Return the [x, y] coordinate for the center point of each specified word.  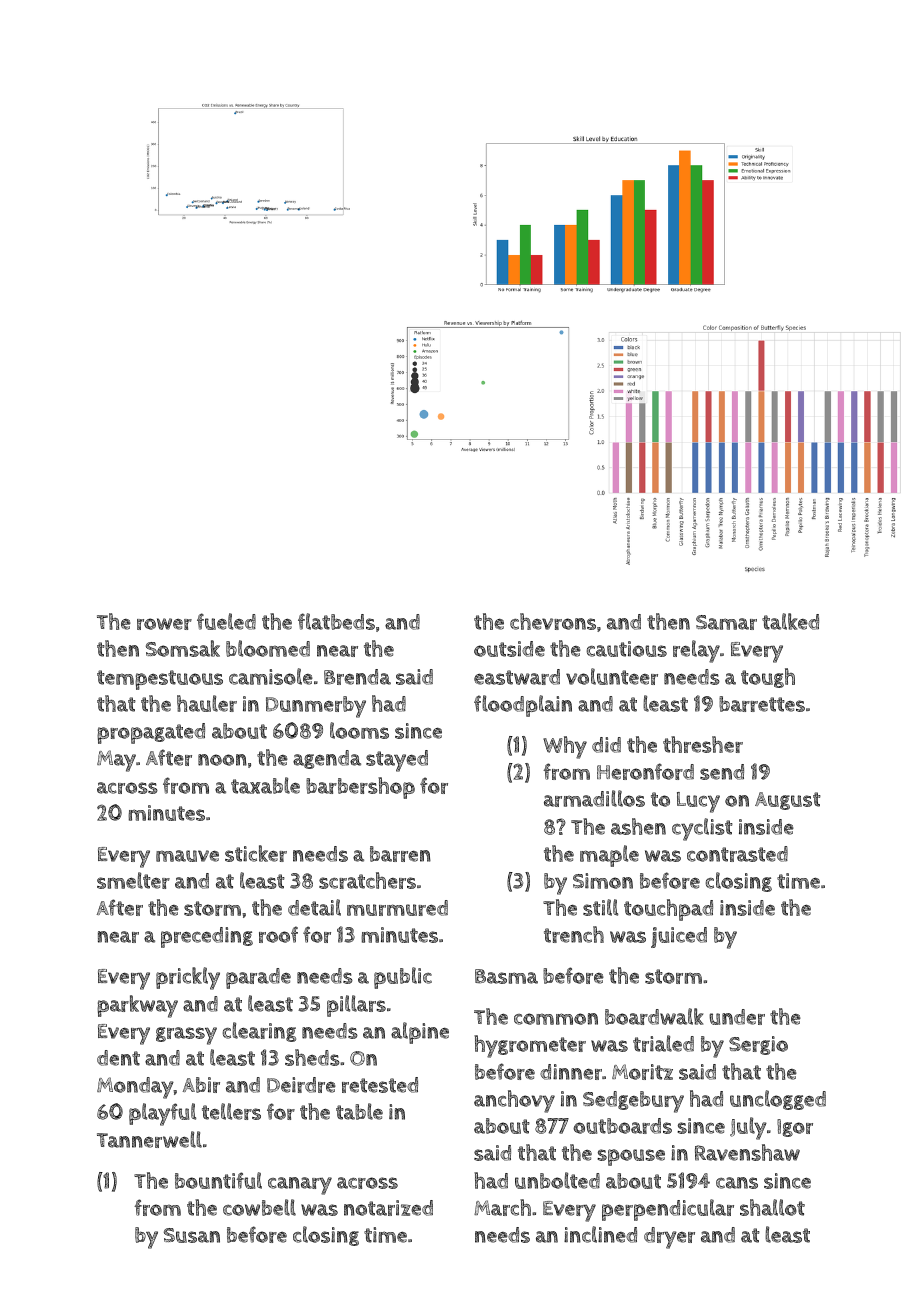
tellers [231, 1111]
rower [164, 624]
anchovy [514, 1101]
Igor [795, 1128]
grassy [186, 1036]
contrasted [737, 854]
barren [400, 854]
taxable [265, 785]
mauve [187, 856]
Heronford [645, 771]
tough [768, 678]
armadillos [594, 798]
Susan [192, 1235]
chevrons [553, 621]
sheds [312, 1057]
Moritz [642, 1072]
